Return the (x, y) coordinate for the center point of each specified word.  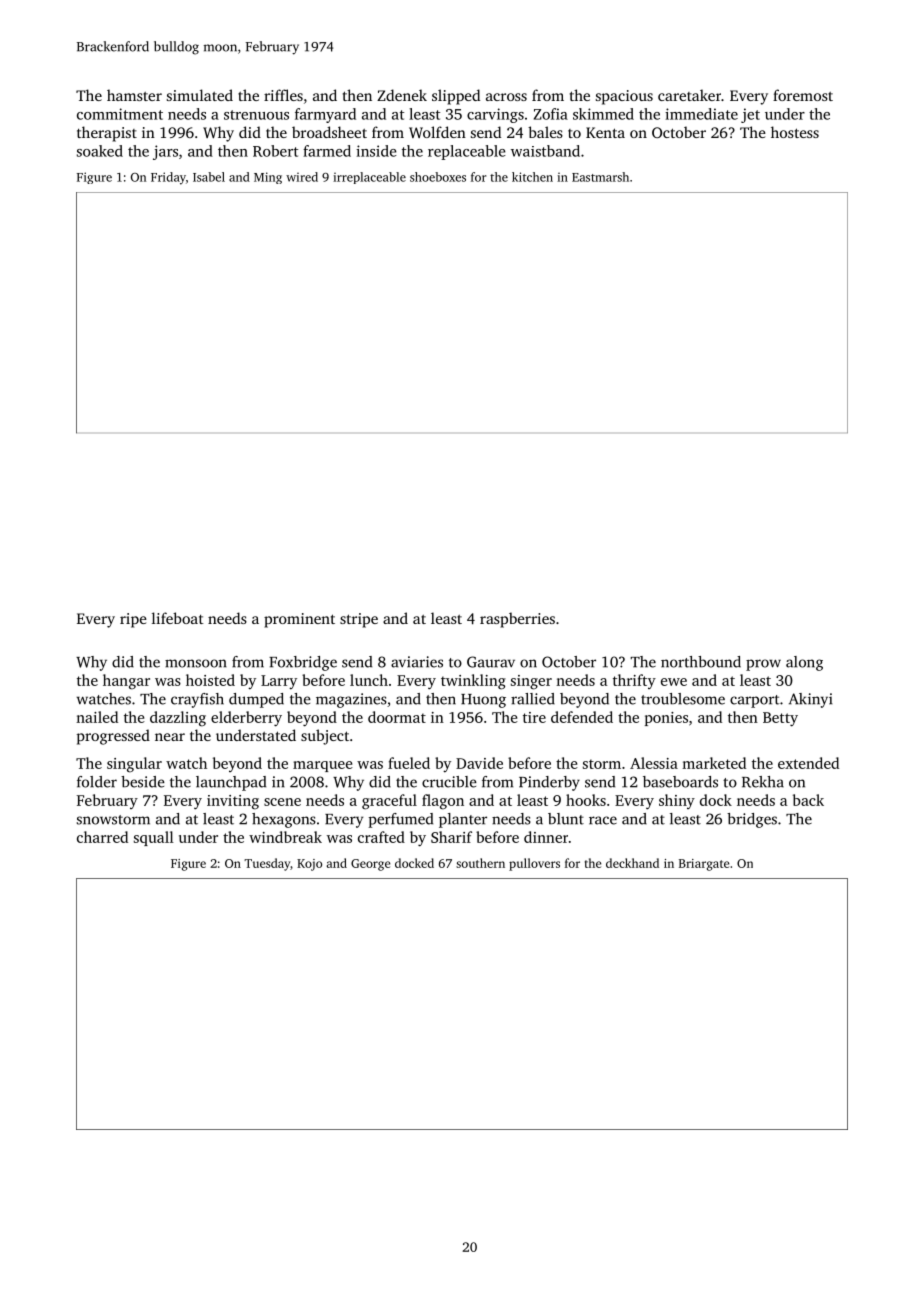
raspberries (517, 620)
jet (750, 115)
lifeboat (178, 618)
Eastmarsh (600, 177)
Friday (168, 178)
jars (165, 152)
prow (763, 665)
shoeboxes (438, 177)
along (804, 663)
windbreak (285, 837)
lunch (369, 680)
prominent (299, 620)
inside (376, 151)
